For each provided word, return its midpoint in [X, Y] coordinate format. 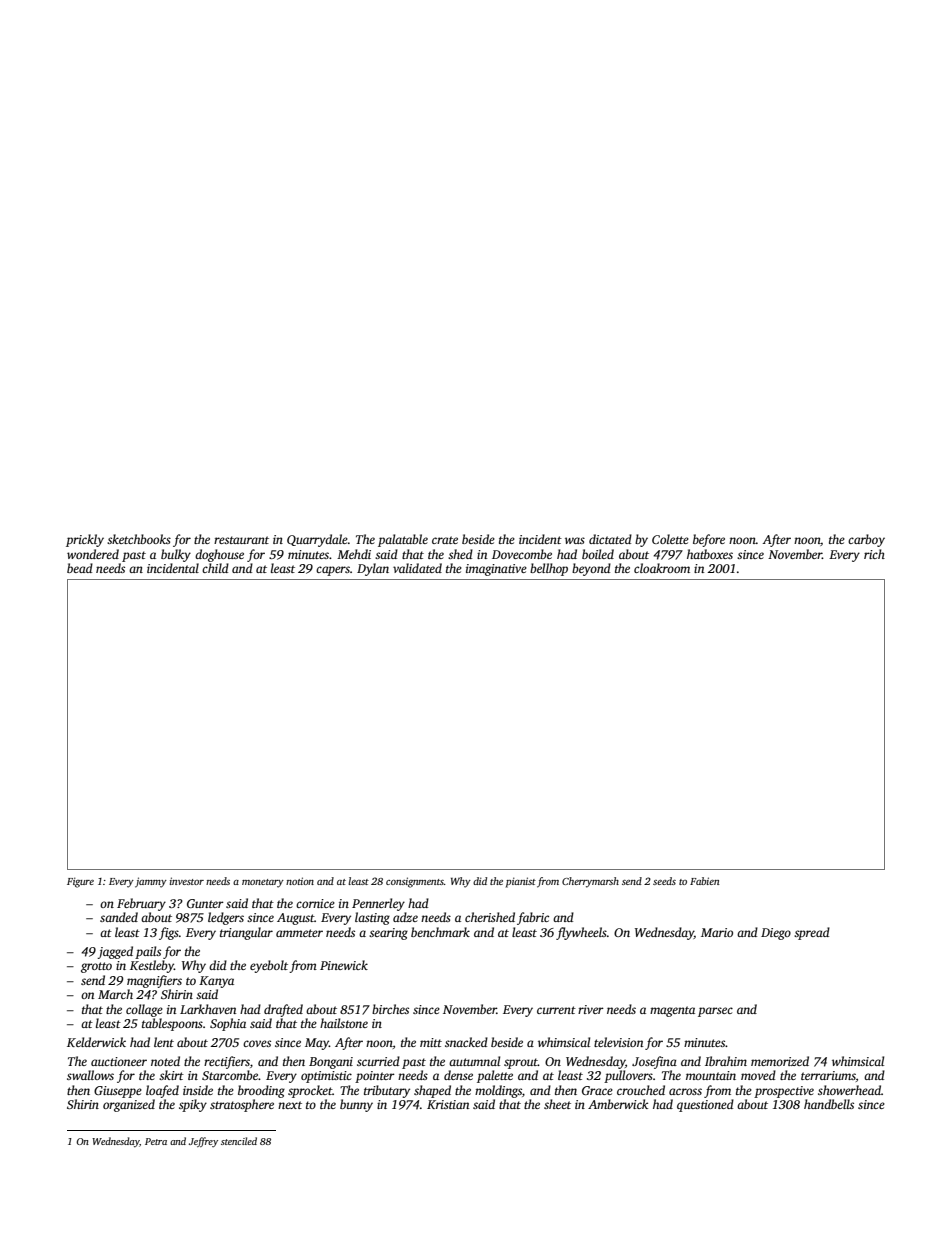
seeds [664, 881]
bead [80, 568]
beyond [591, 569]
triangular [246, 933]
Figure [80, 882]
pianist [521, 882]
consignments [415, 882]
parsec [715, 1012]
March [115, 994]
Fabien [705, 881]
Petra [156, 1141]
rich [874, 554]
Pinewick [344, 965]
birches [390, 1009]
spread [812, 933]
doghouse [219, 555]
